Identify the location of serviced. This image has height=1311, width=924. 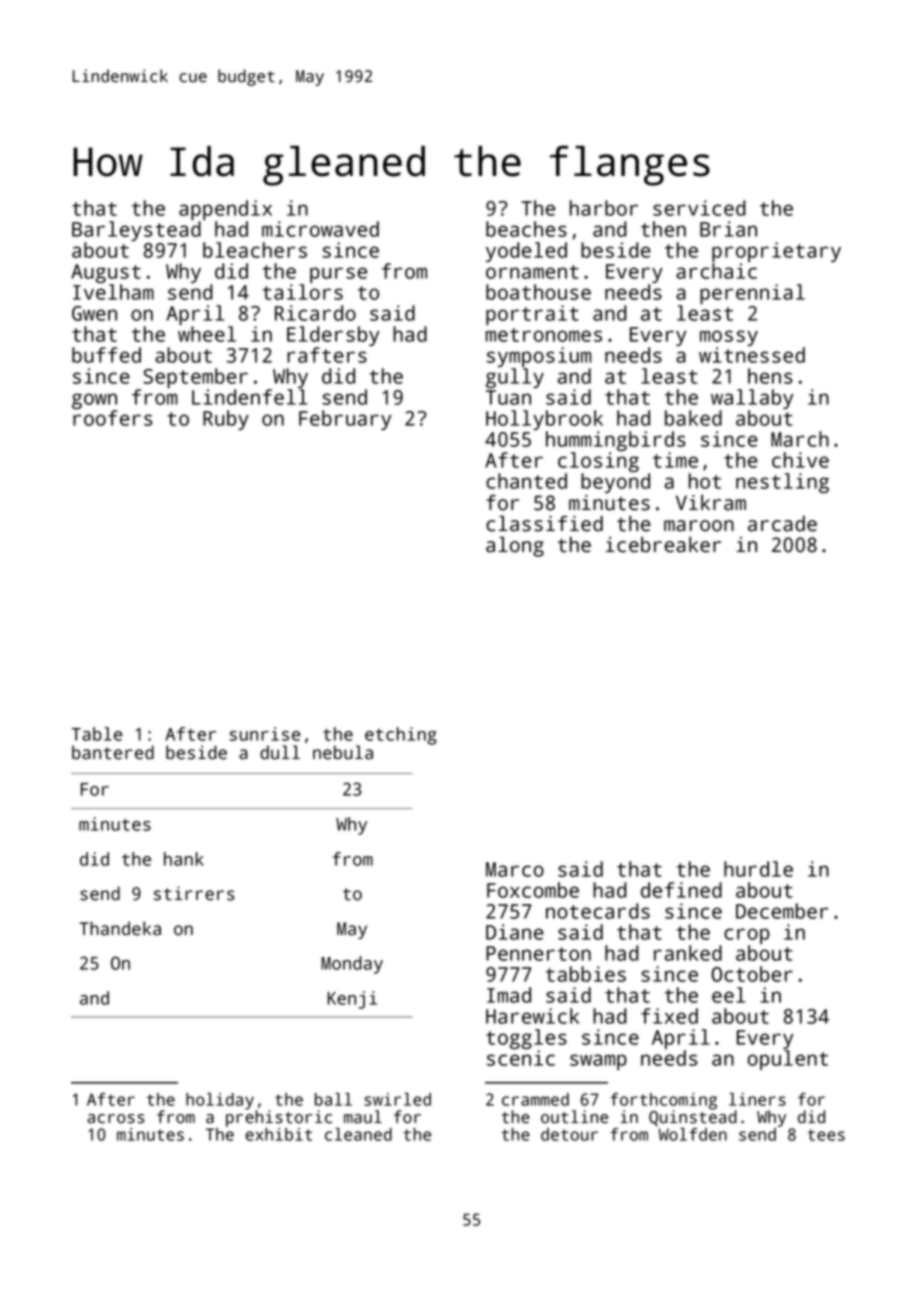
(699, 208).
